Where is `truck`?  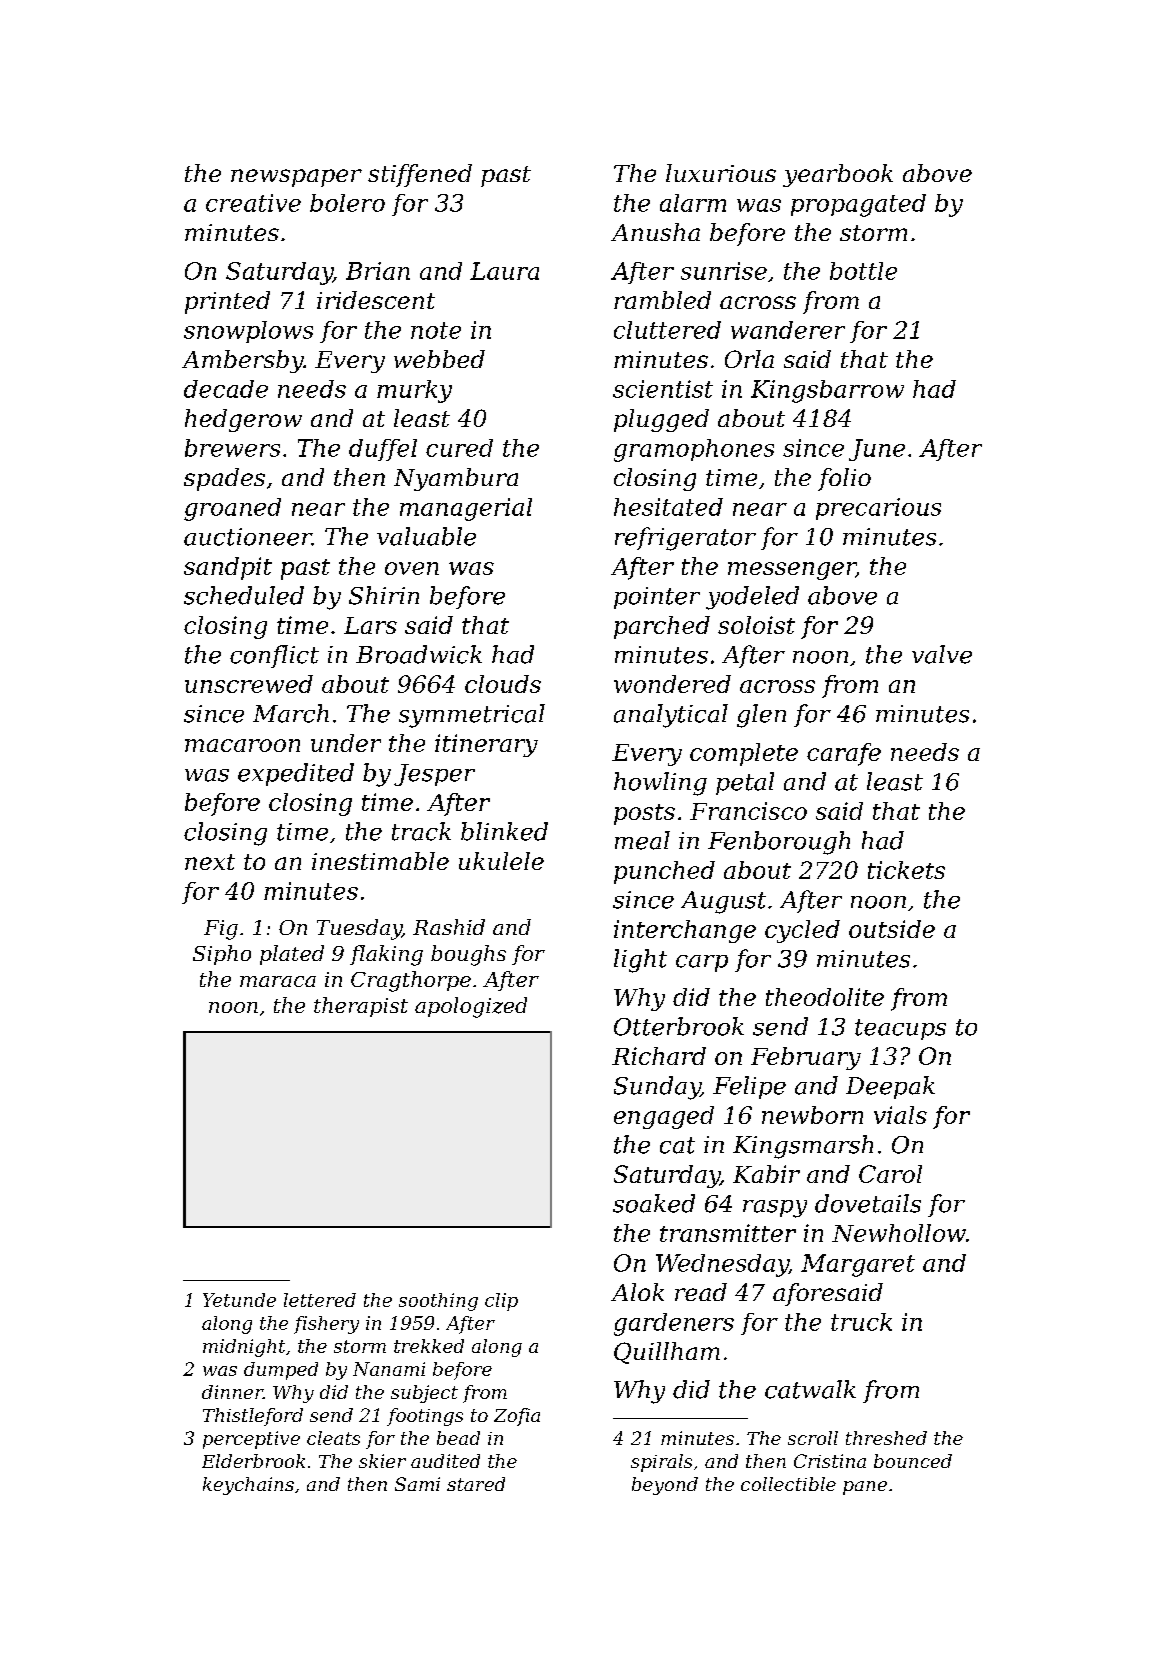
truck is located at coordinates (861, 1322).
